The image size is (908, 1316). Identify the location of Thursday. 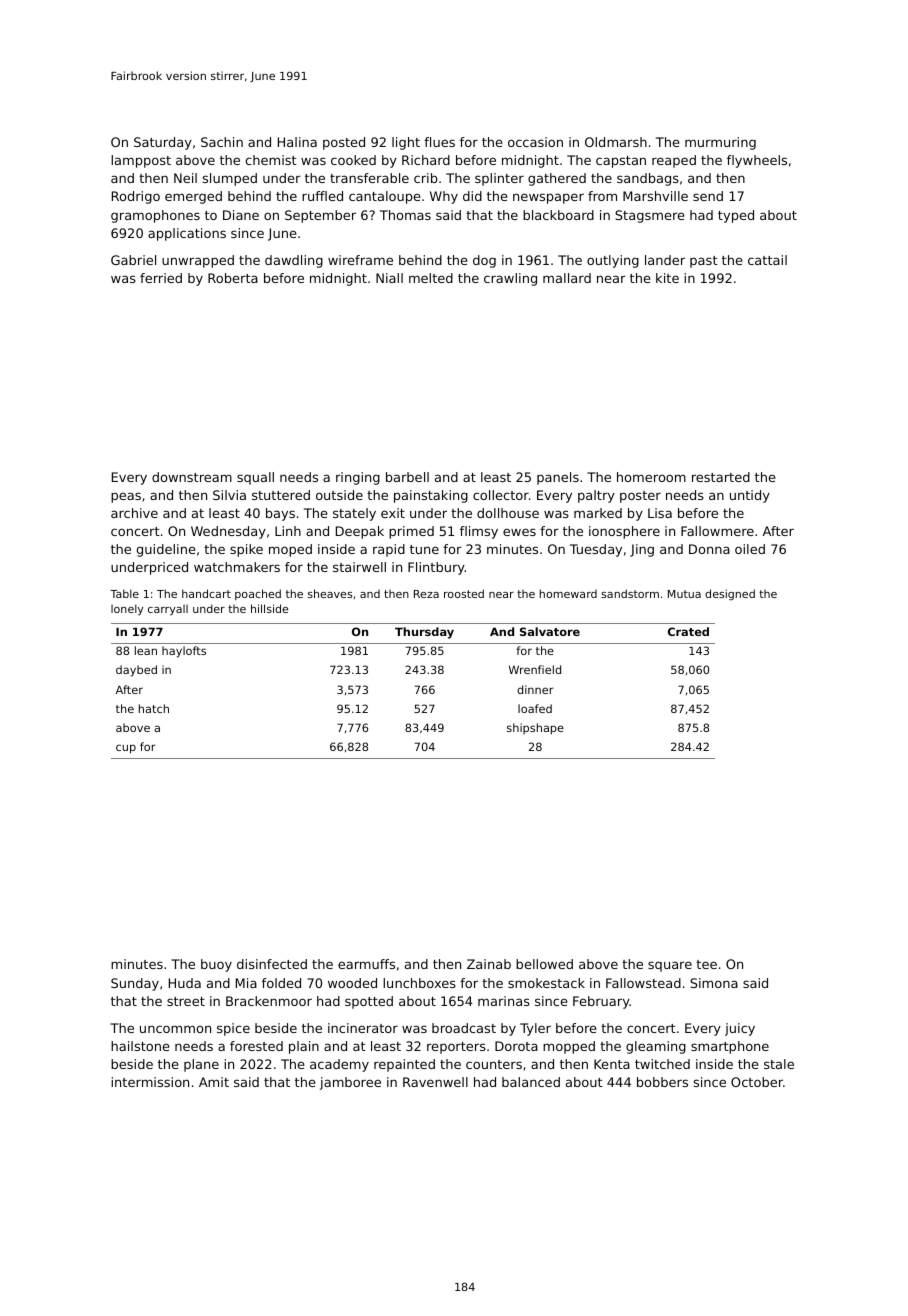
(424, 633).
